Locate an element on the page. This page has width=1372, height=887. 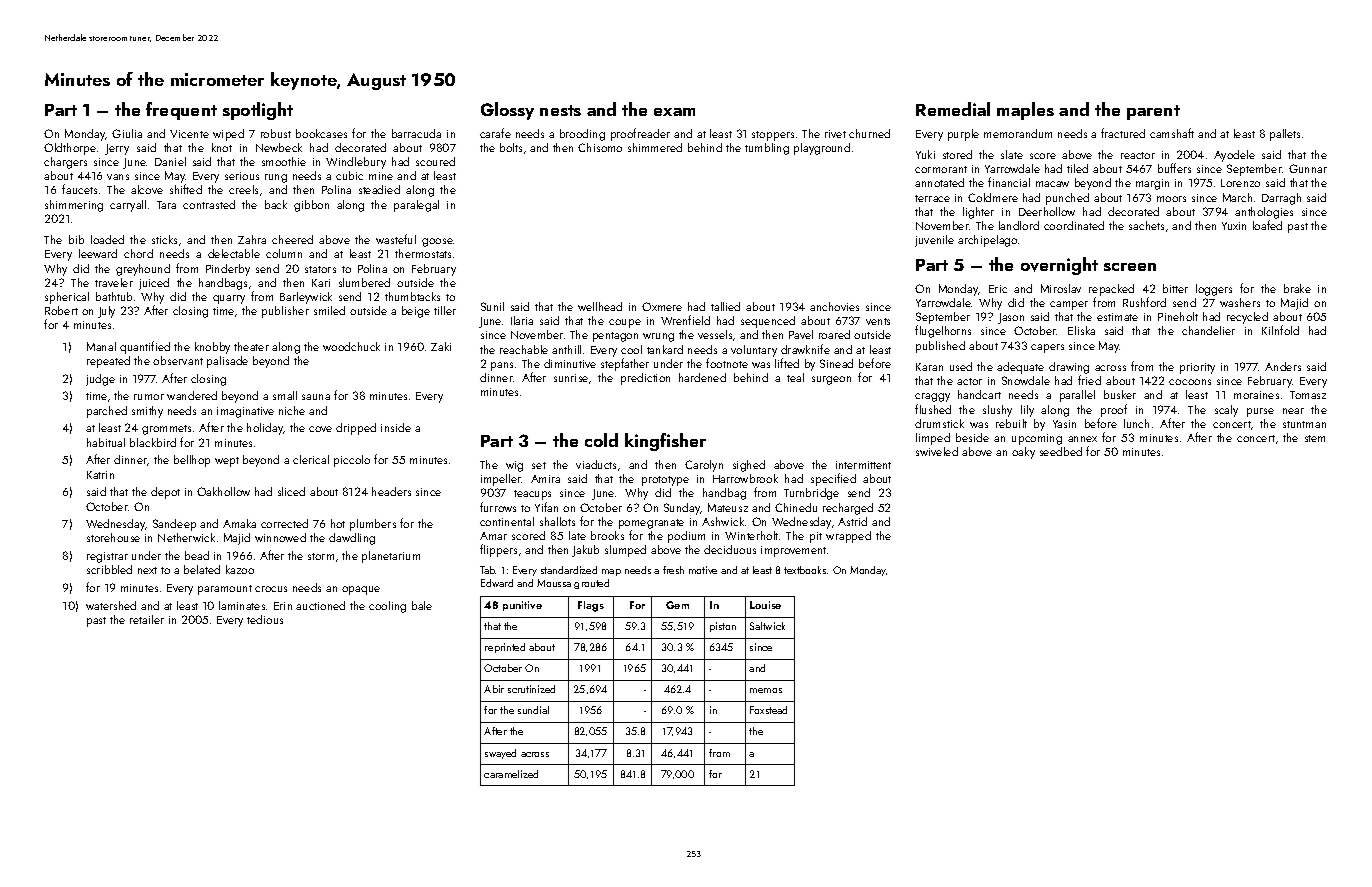
seedbed is located at coordinates (1061, 451).
